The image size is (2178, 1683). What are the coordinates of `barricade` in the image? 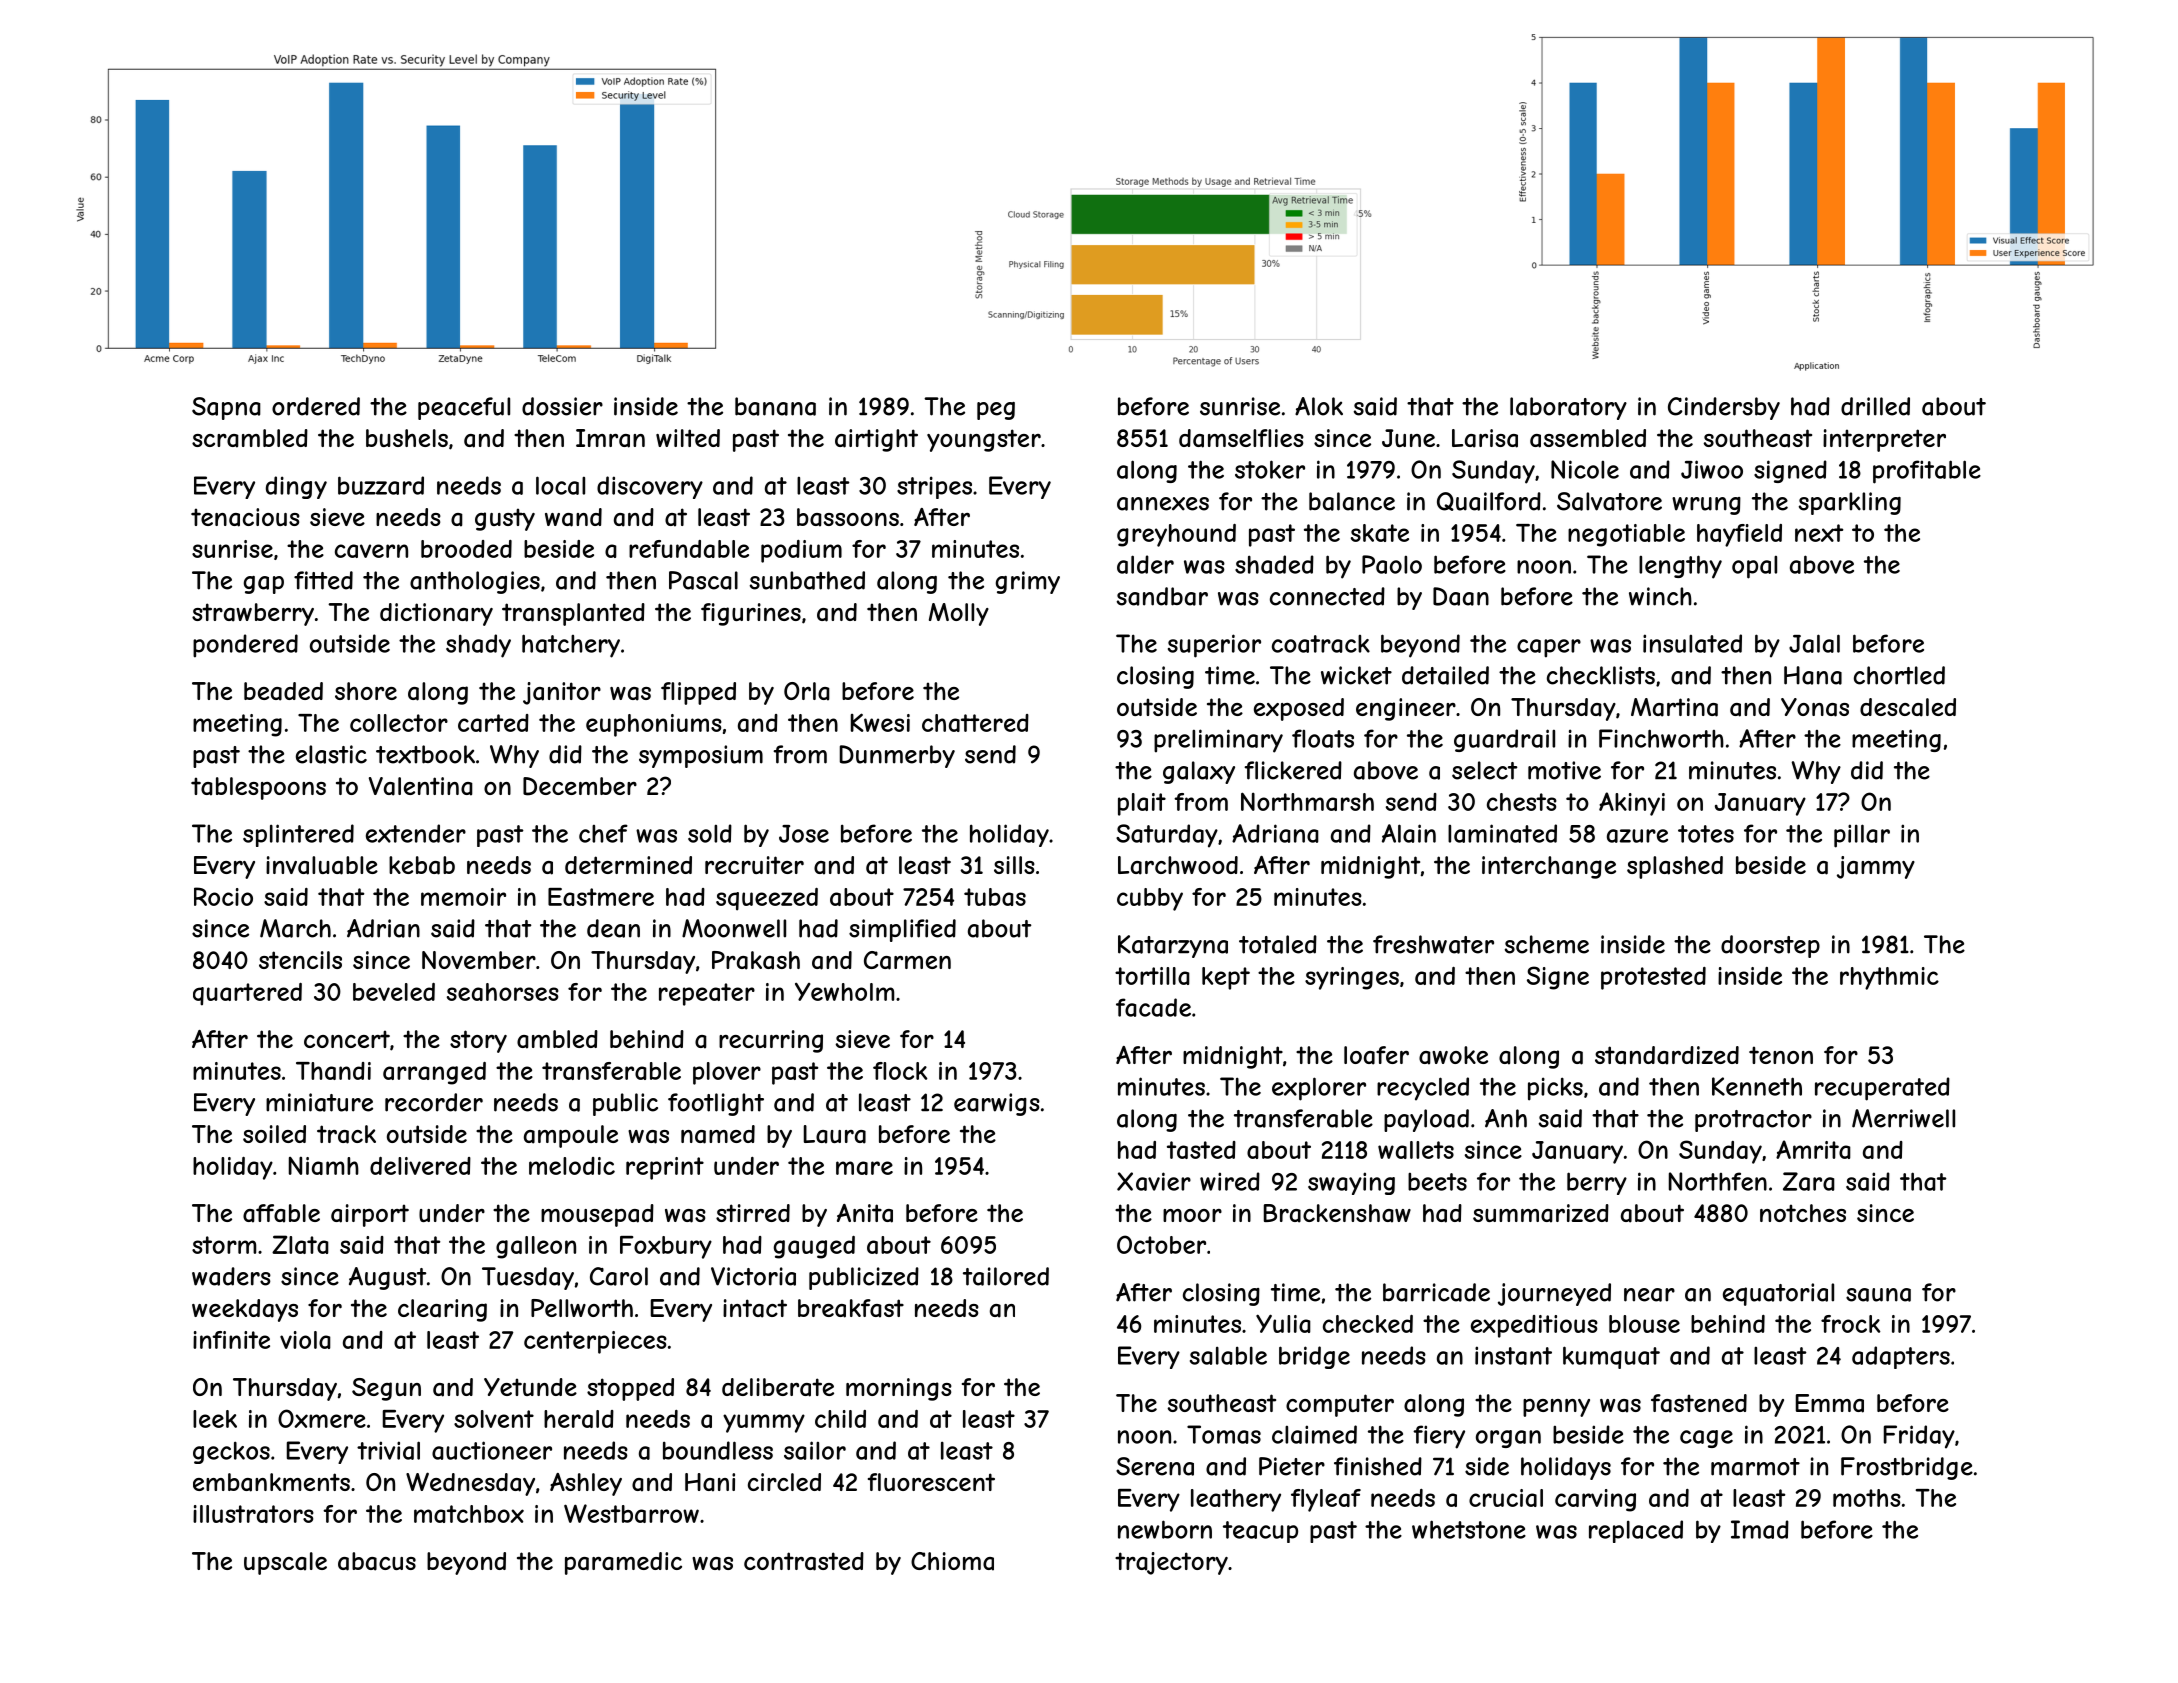 It's located at (1436, 1292).
